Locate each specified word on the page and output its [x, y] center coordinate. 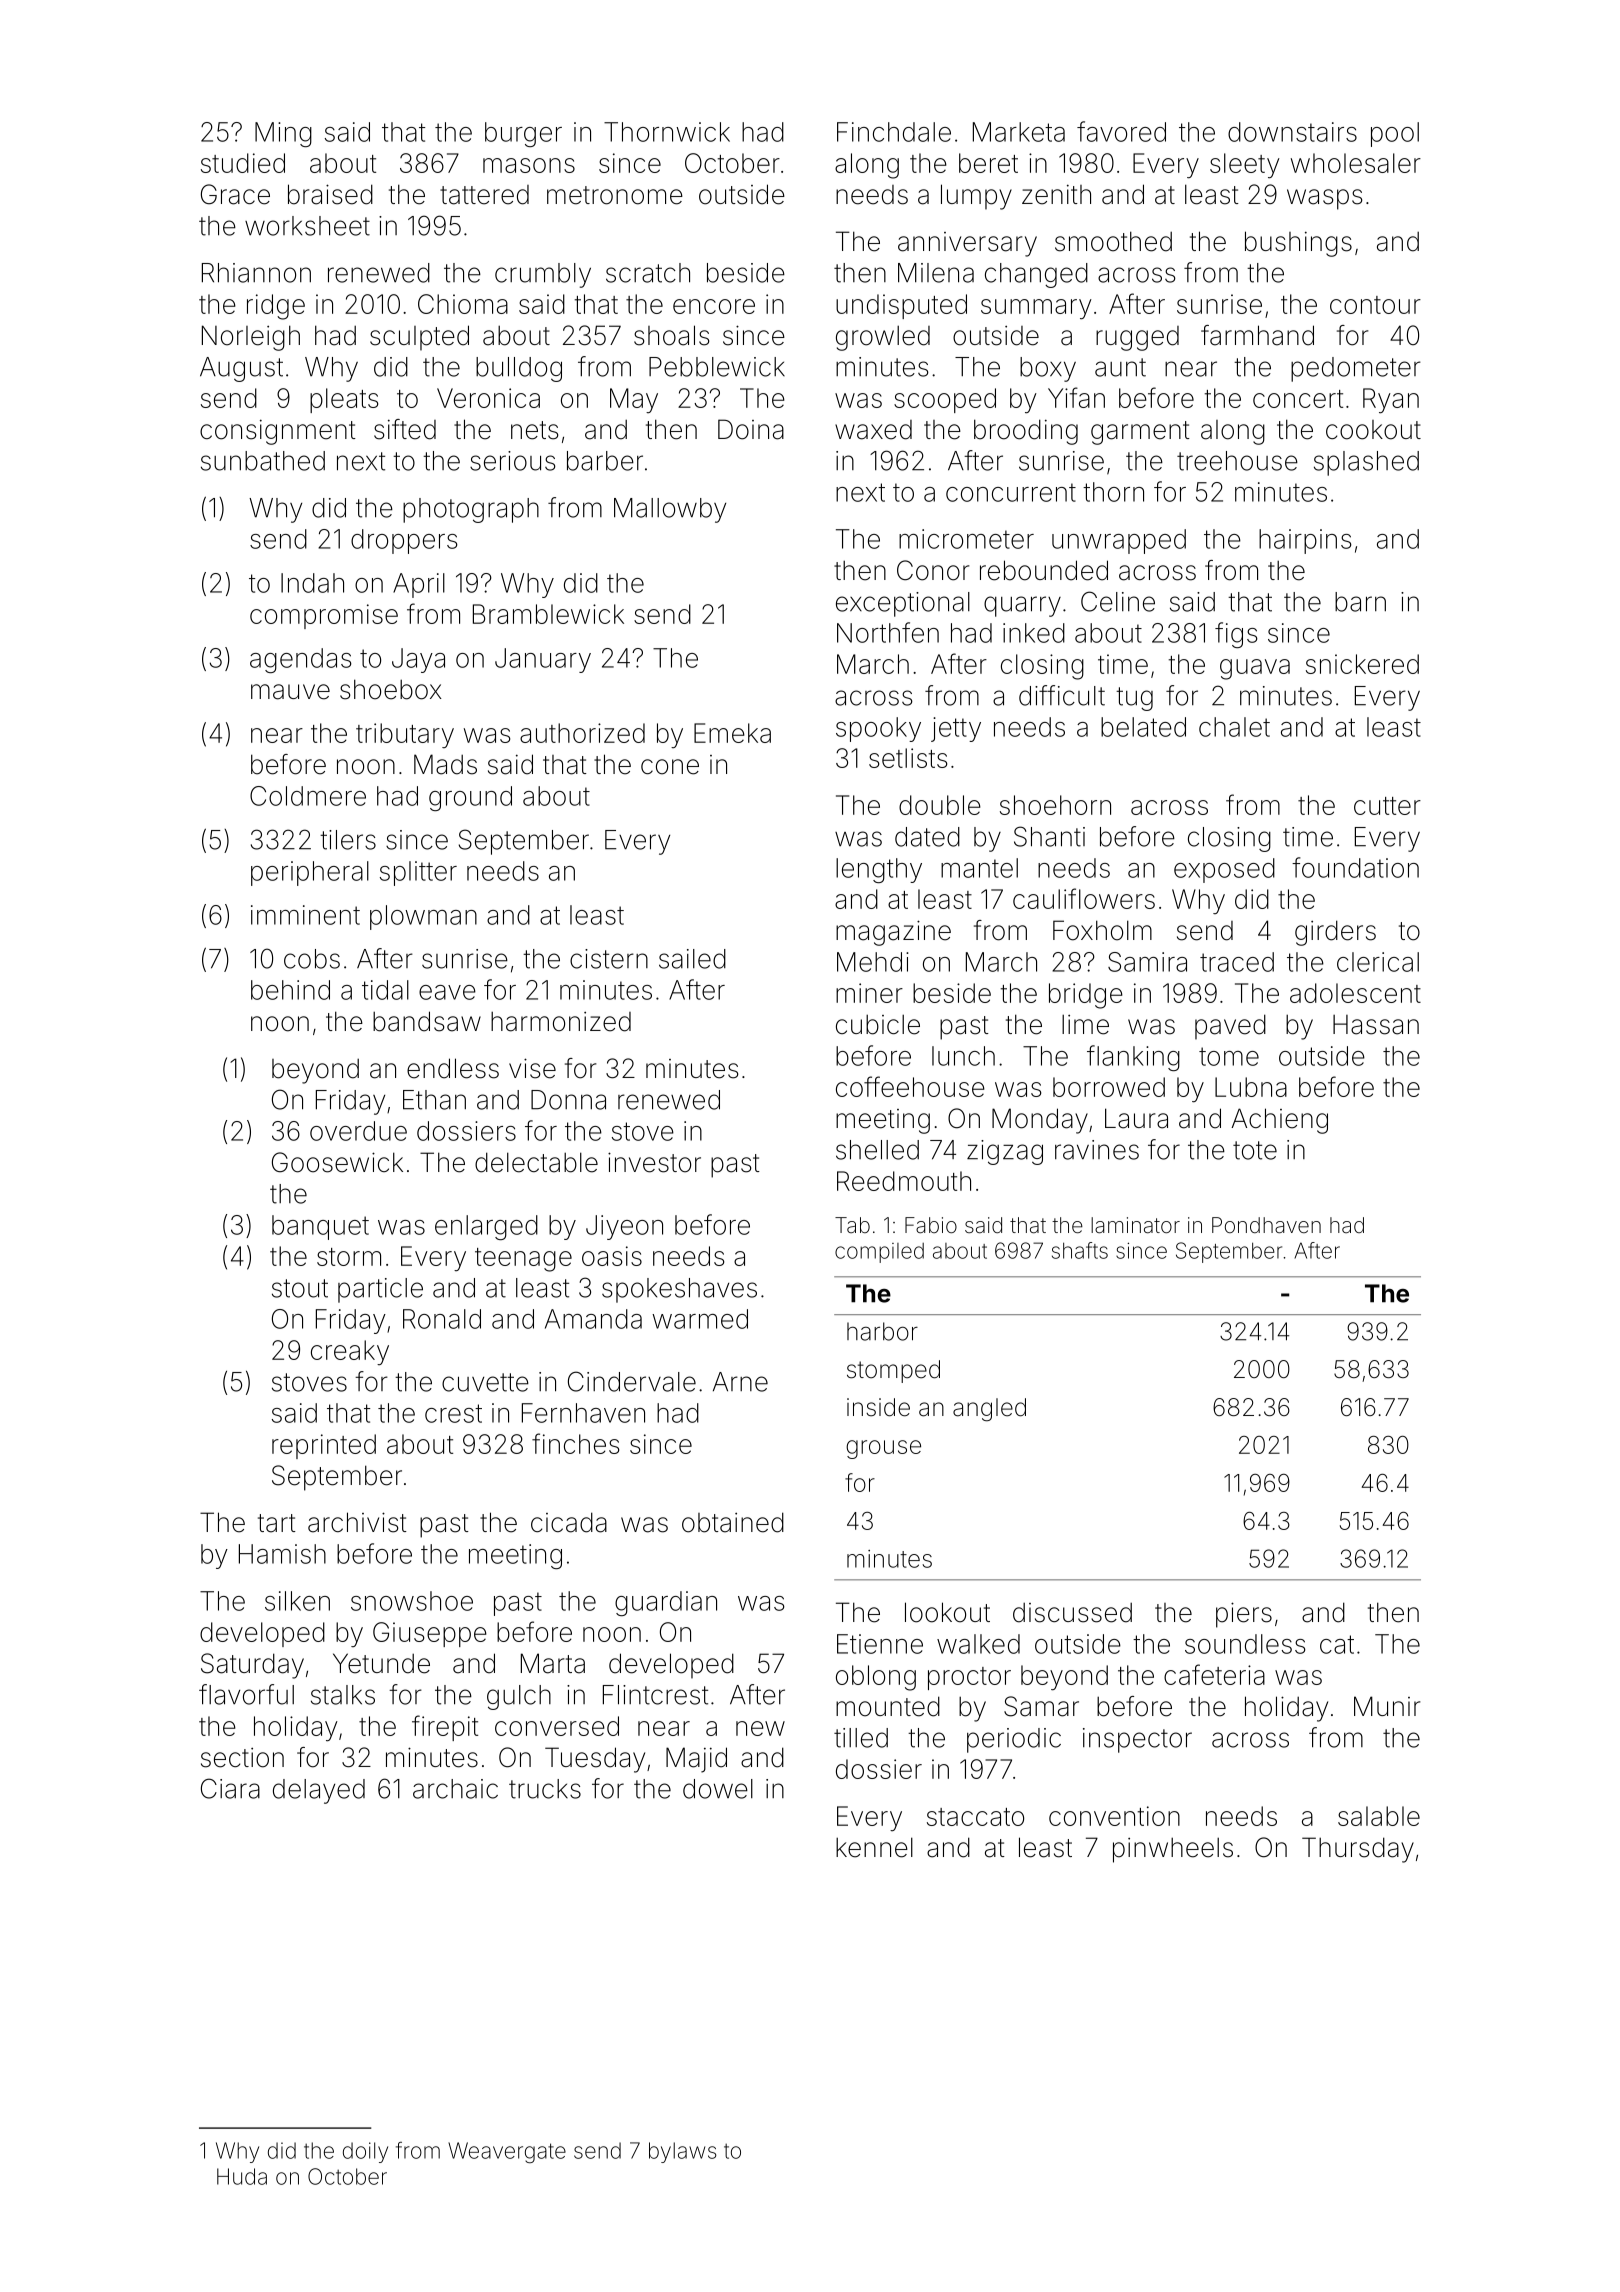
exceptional [903, 604]
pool [1395, 134]
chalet [1234, 727]
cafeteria [1214, 1674]
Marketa [1019, 132]
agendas [301, 660]
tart [277, 1523]
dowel [718, 1789]
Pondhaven [1266, 1225]
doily [365, 2152]
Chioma [463, 304]
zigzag [1005, 1152]
